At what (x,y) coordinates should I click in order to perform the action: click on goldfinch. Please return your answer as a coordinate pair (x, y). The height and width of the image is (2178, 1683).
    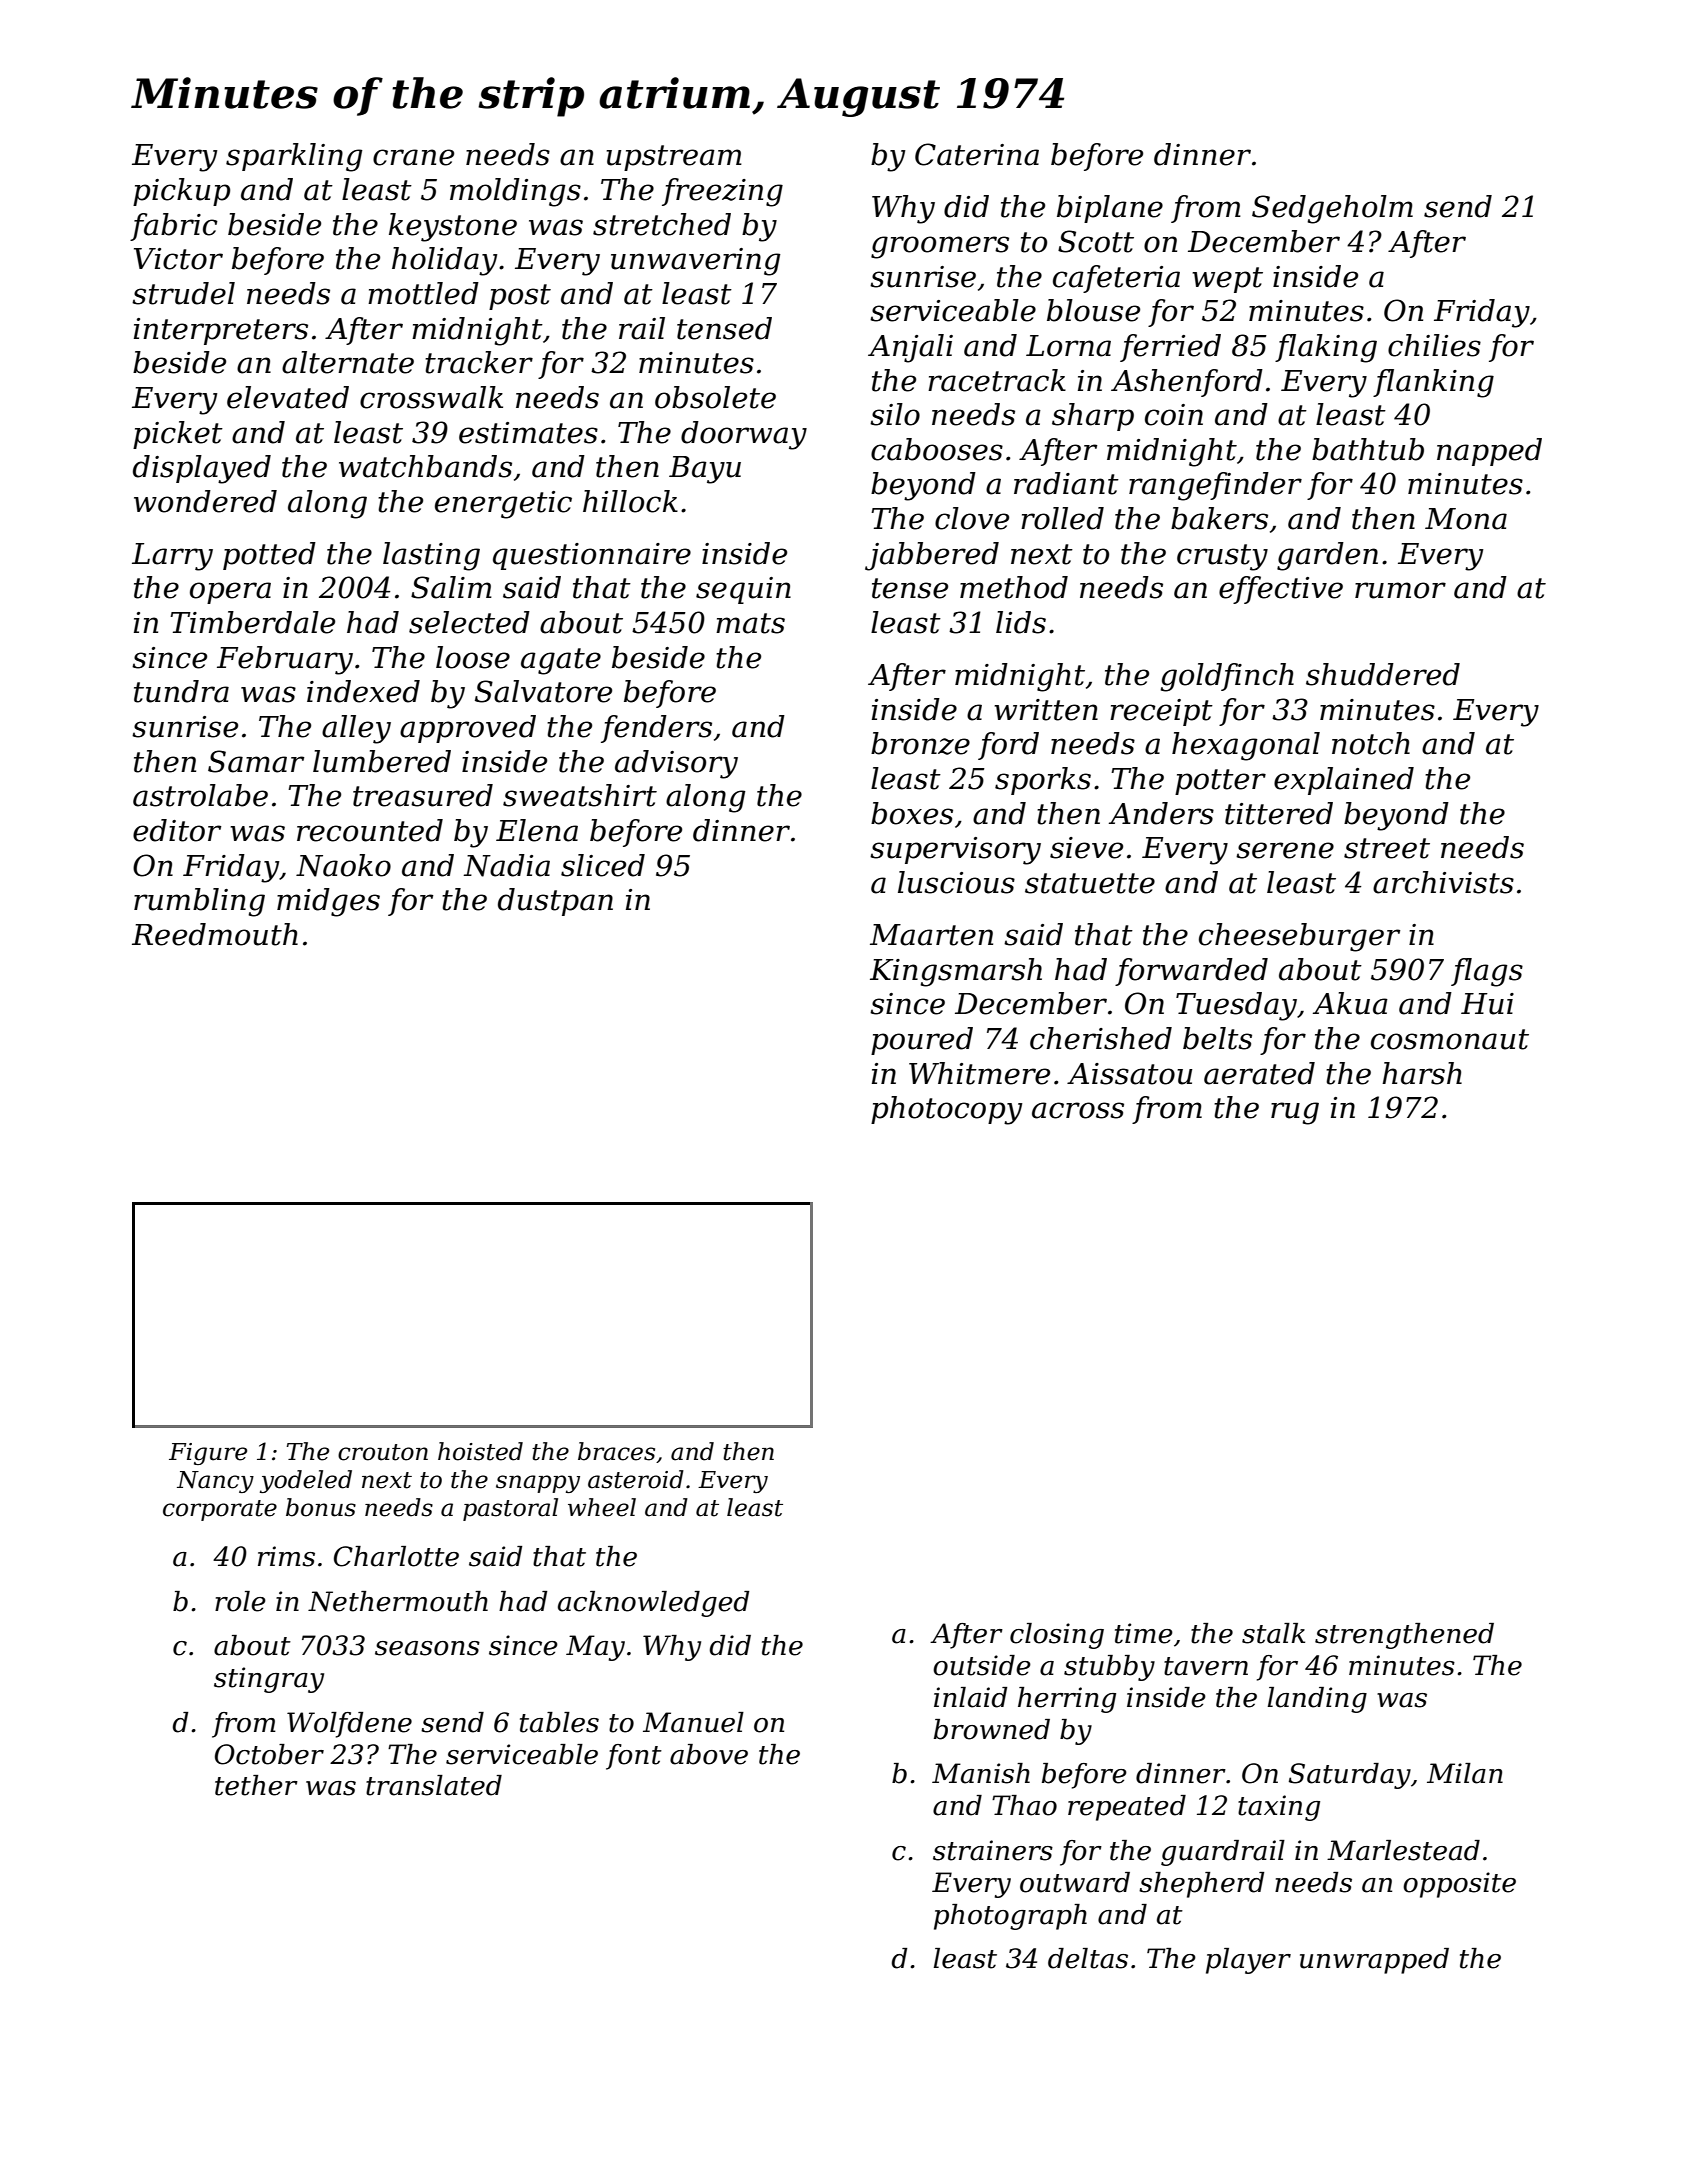
    Looking at the image, I should click on (1227, 677).
